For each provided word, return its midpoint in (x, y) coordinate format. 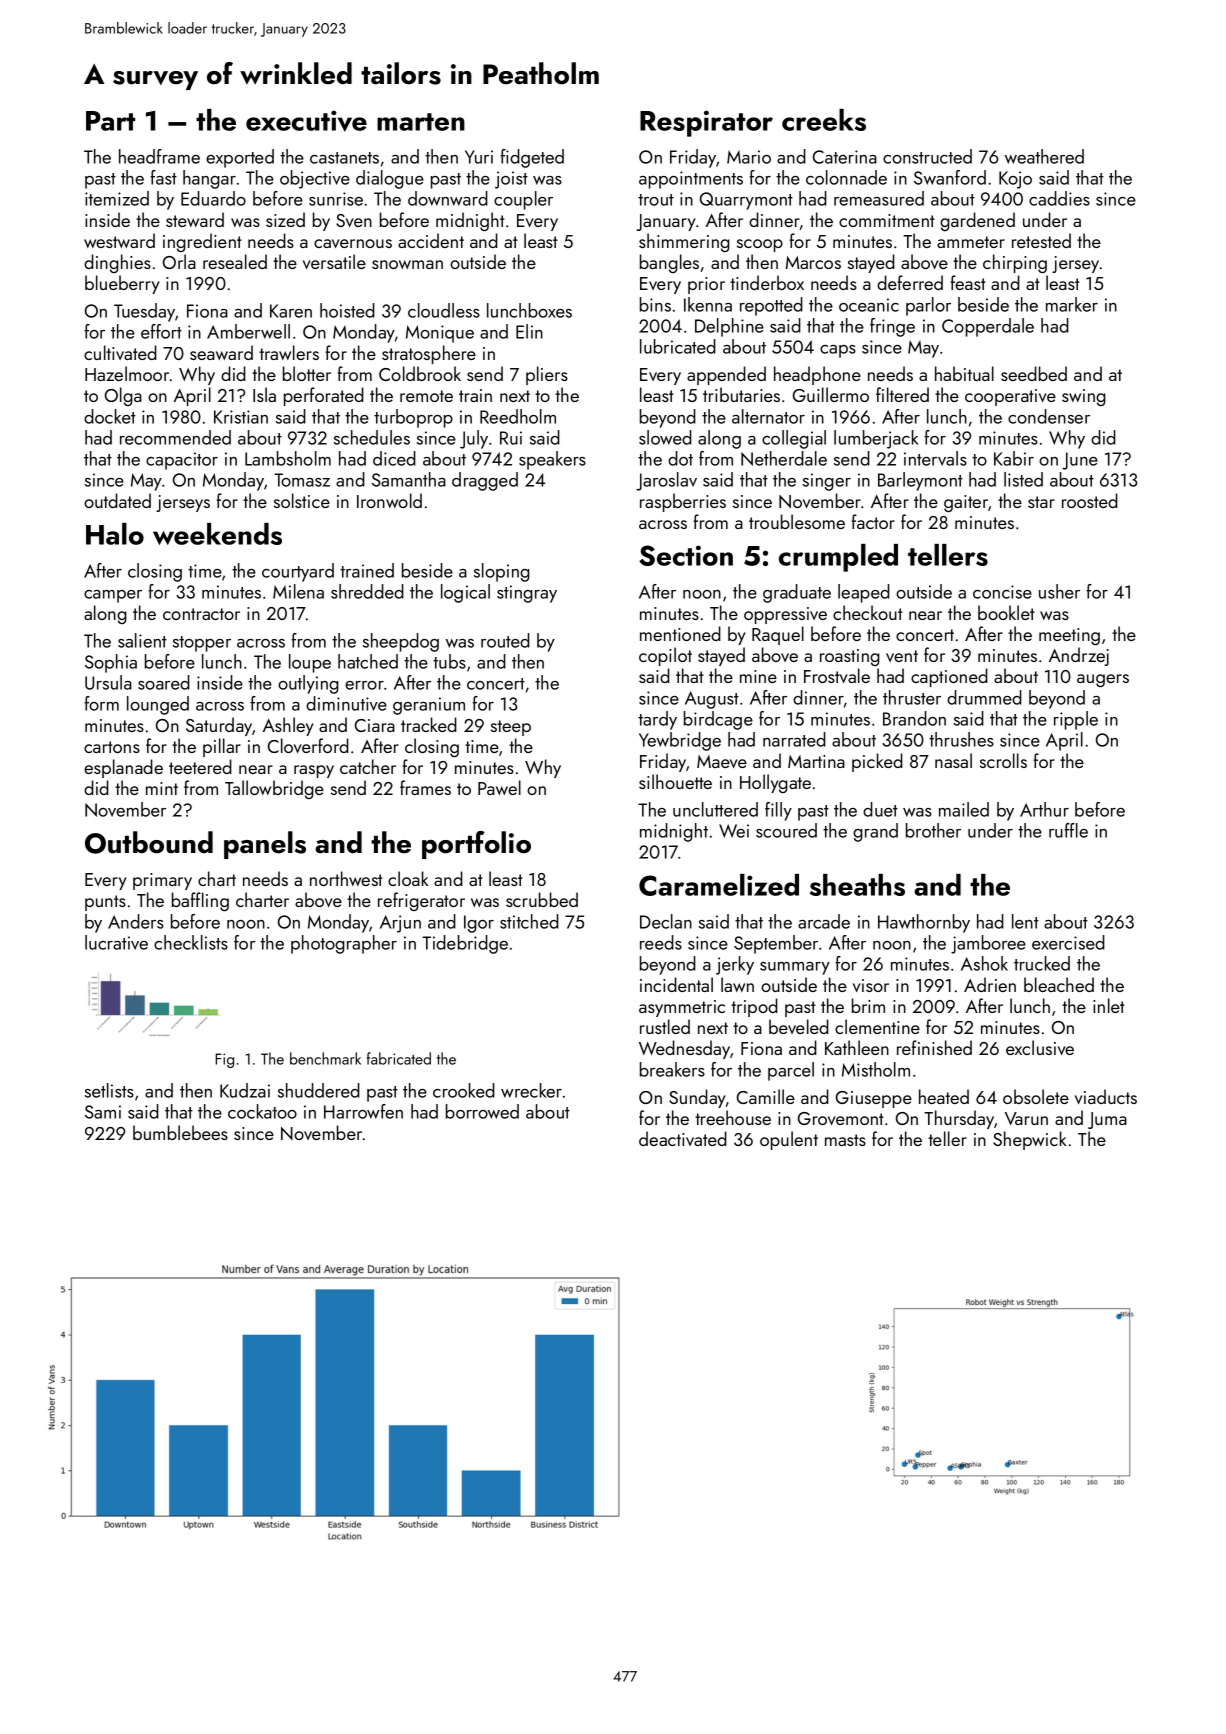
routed (505, 640)
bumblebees (180, 1132)
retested (1041, 240)
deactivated (683, 1138)
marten (421, 122)
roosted (1090, 500)
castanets (344, 158)
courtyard (298, 572)
